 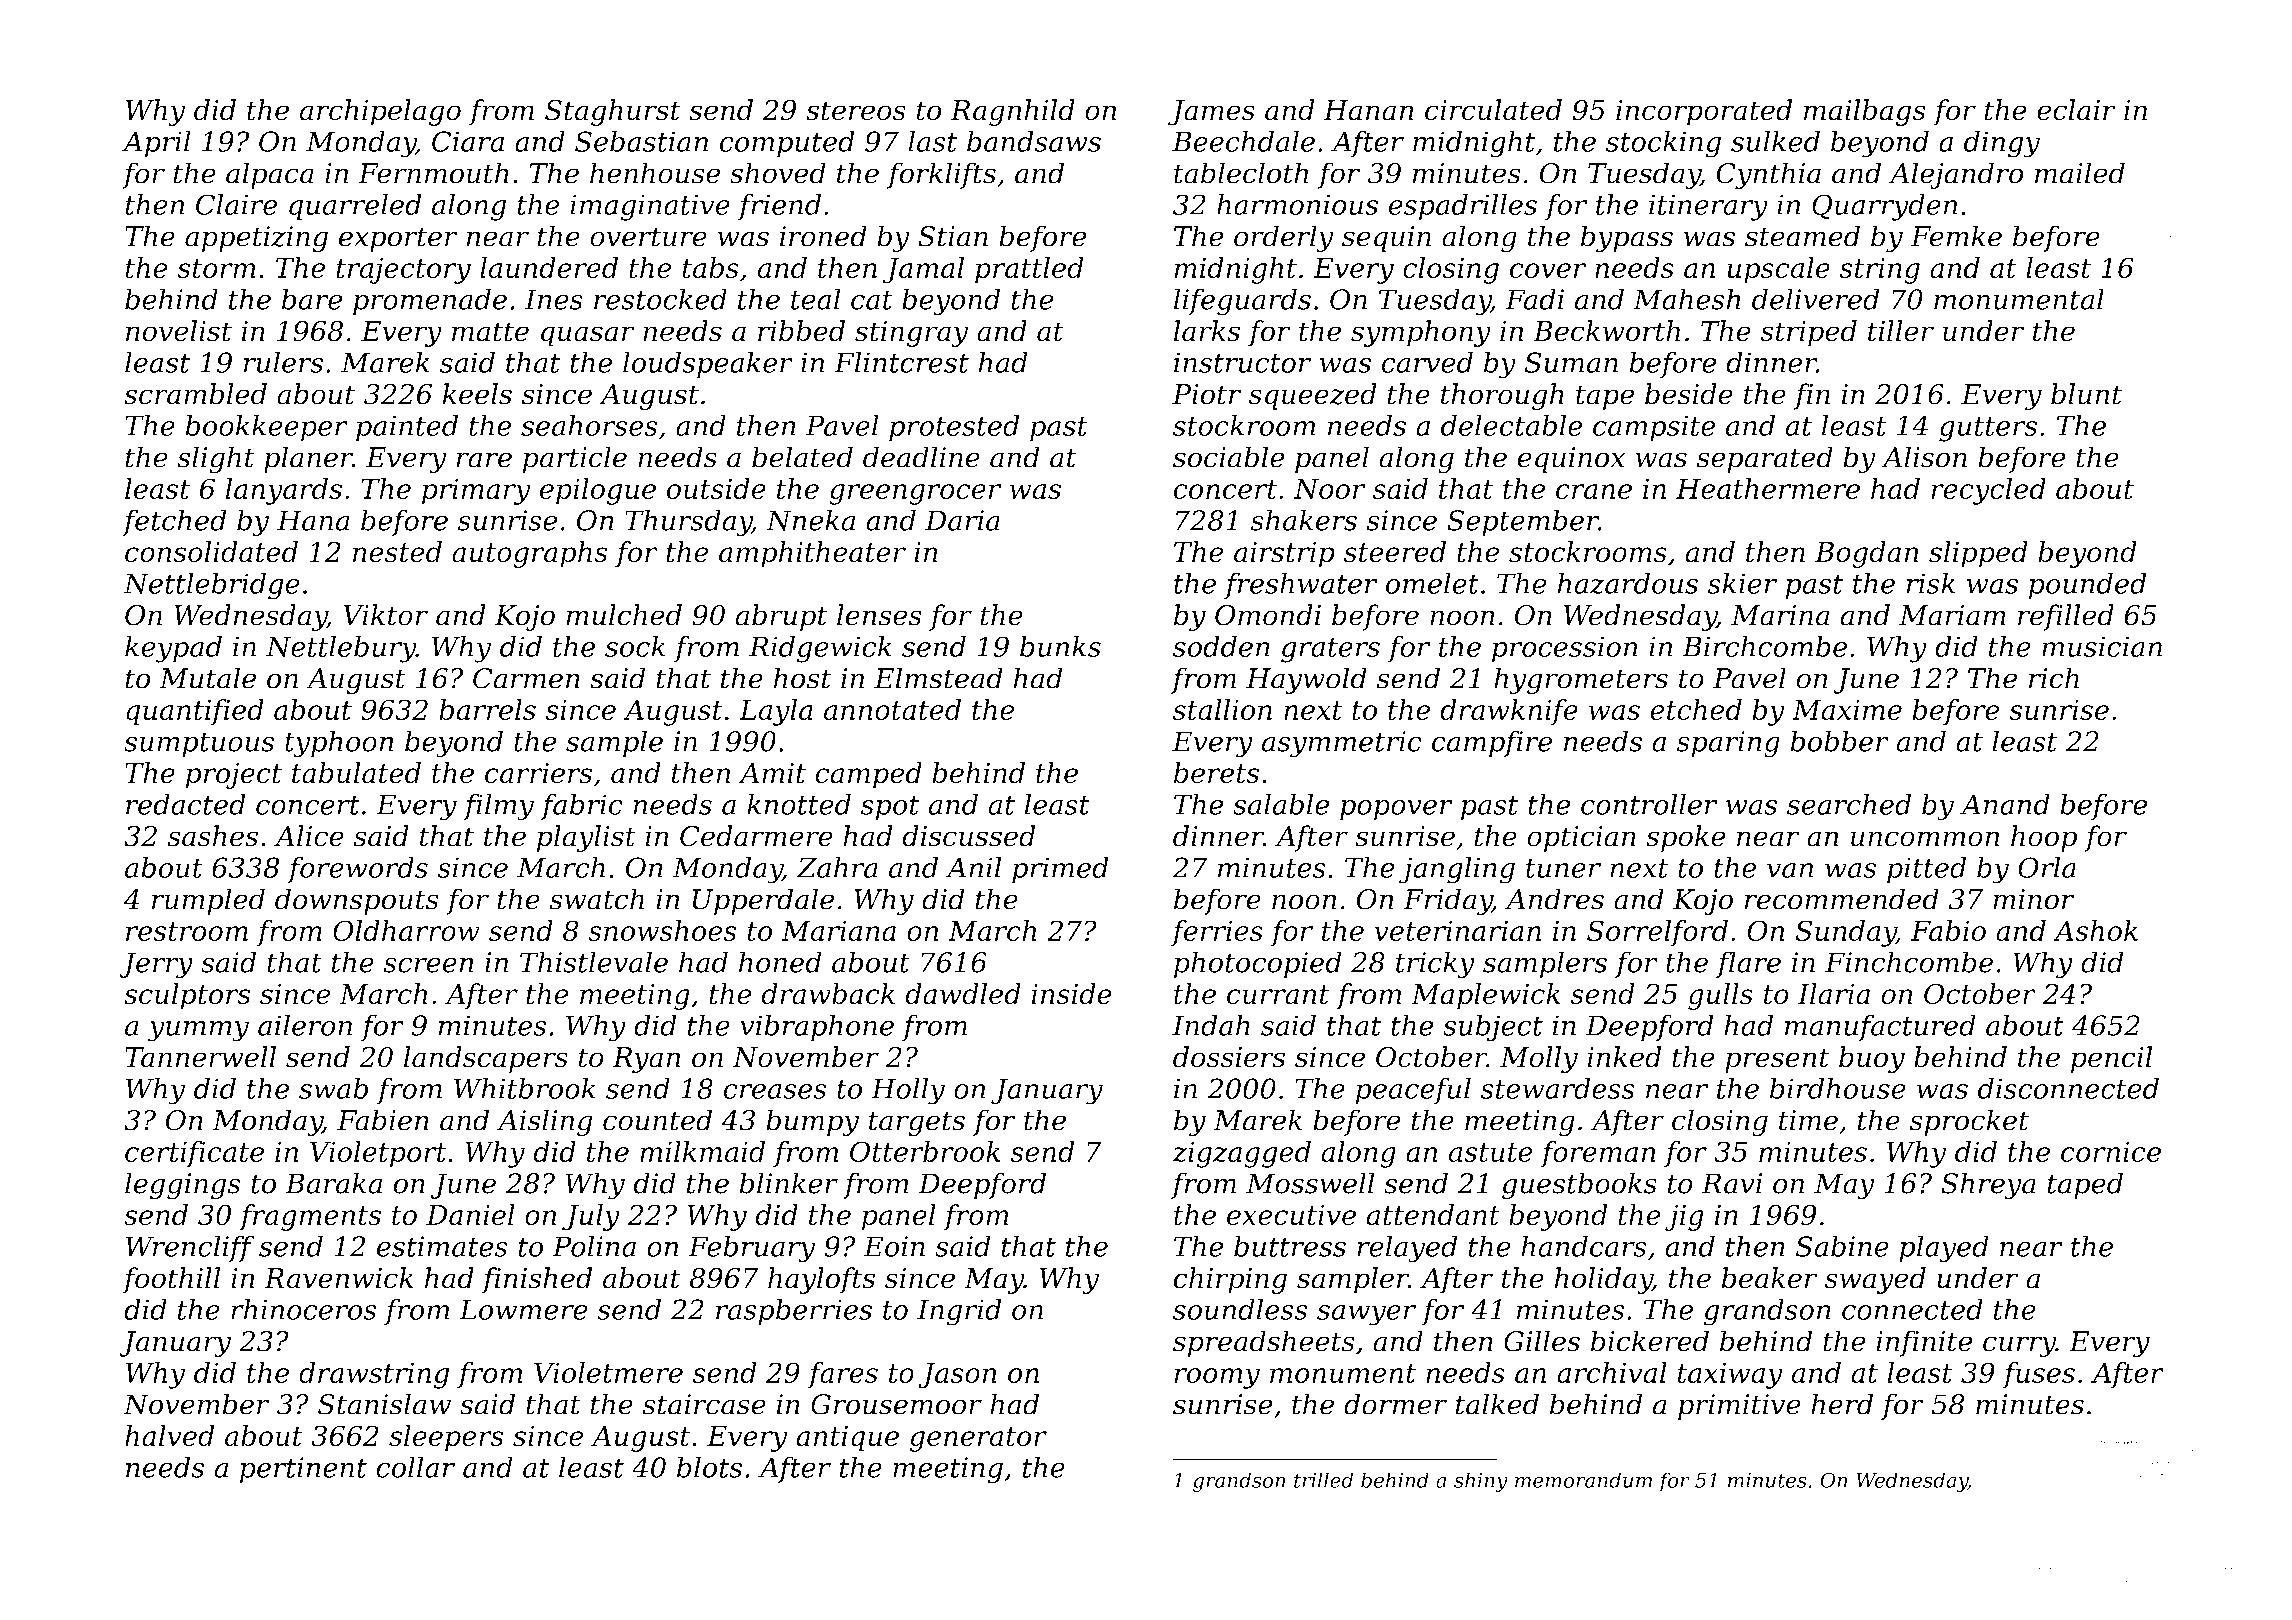 What do you see at coordinates (2087, 585) in the image?
I see `pounded` at bounding box center [2087, 585].
